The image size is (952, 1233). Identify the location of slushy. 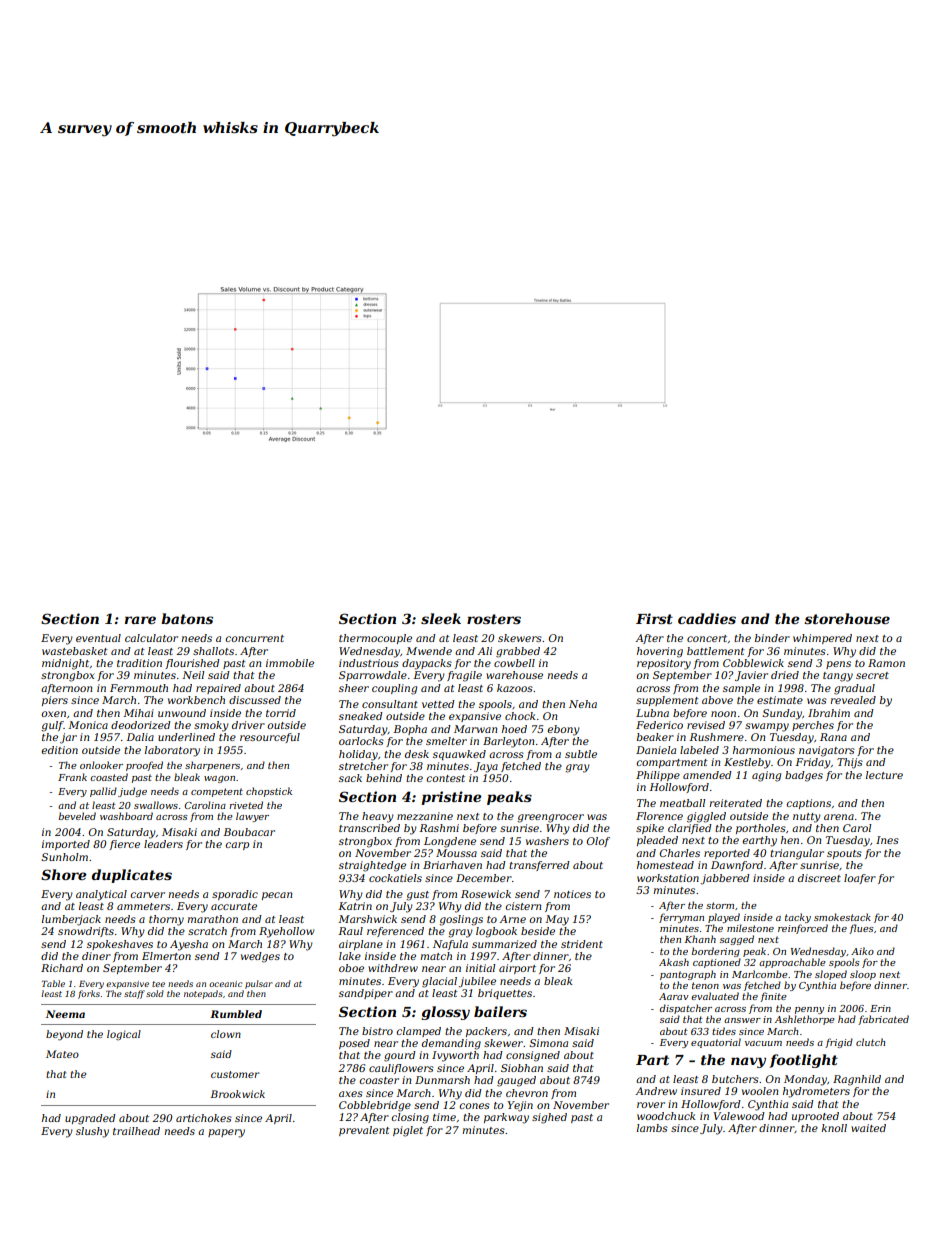
(92, 1132).
